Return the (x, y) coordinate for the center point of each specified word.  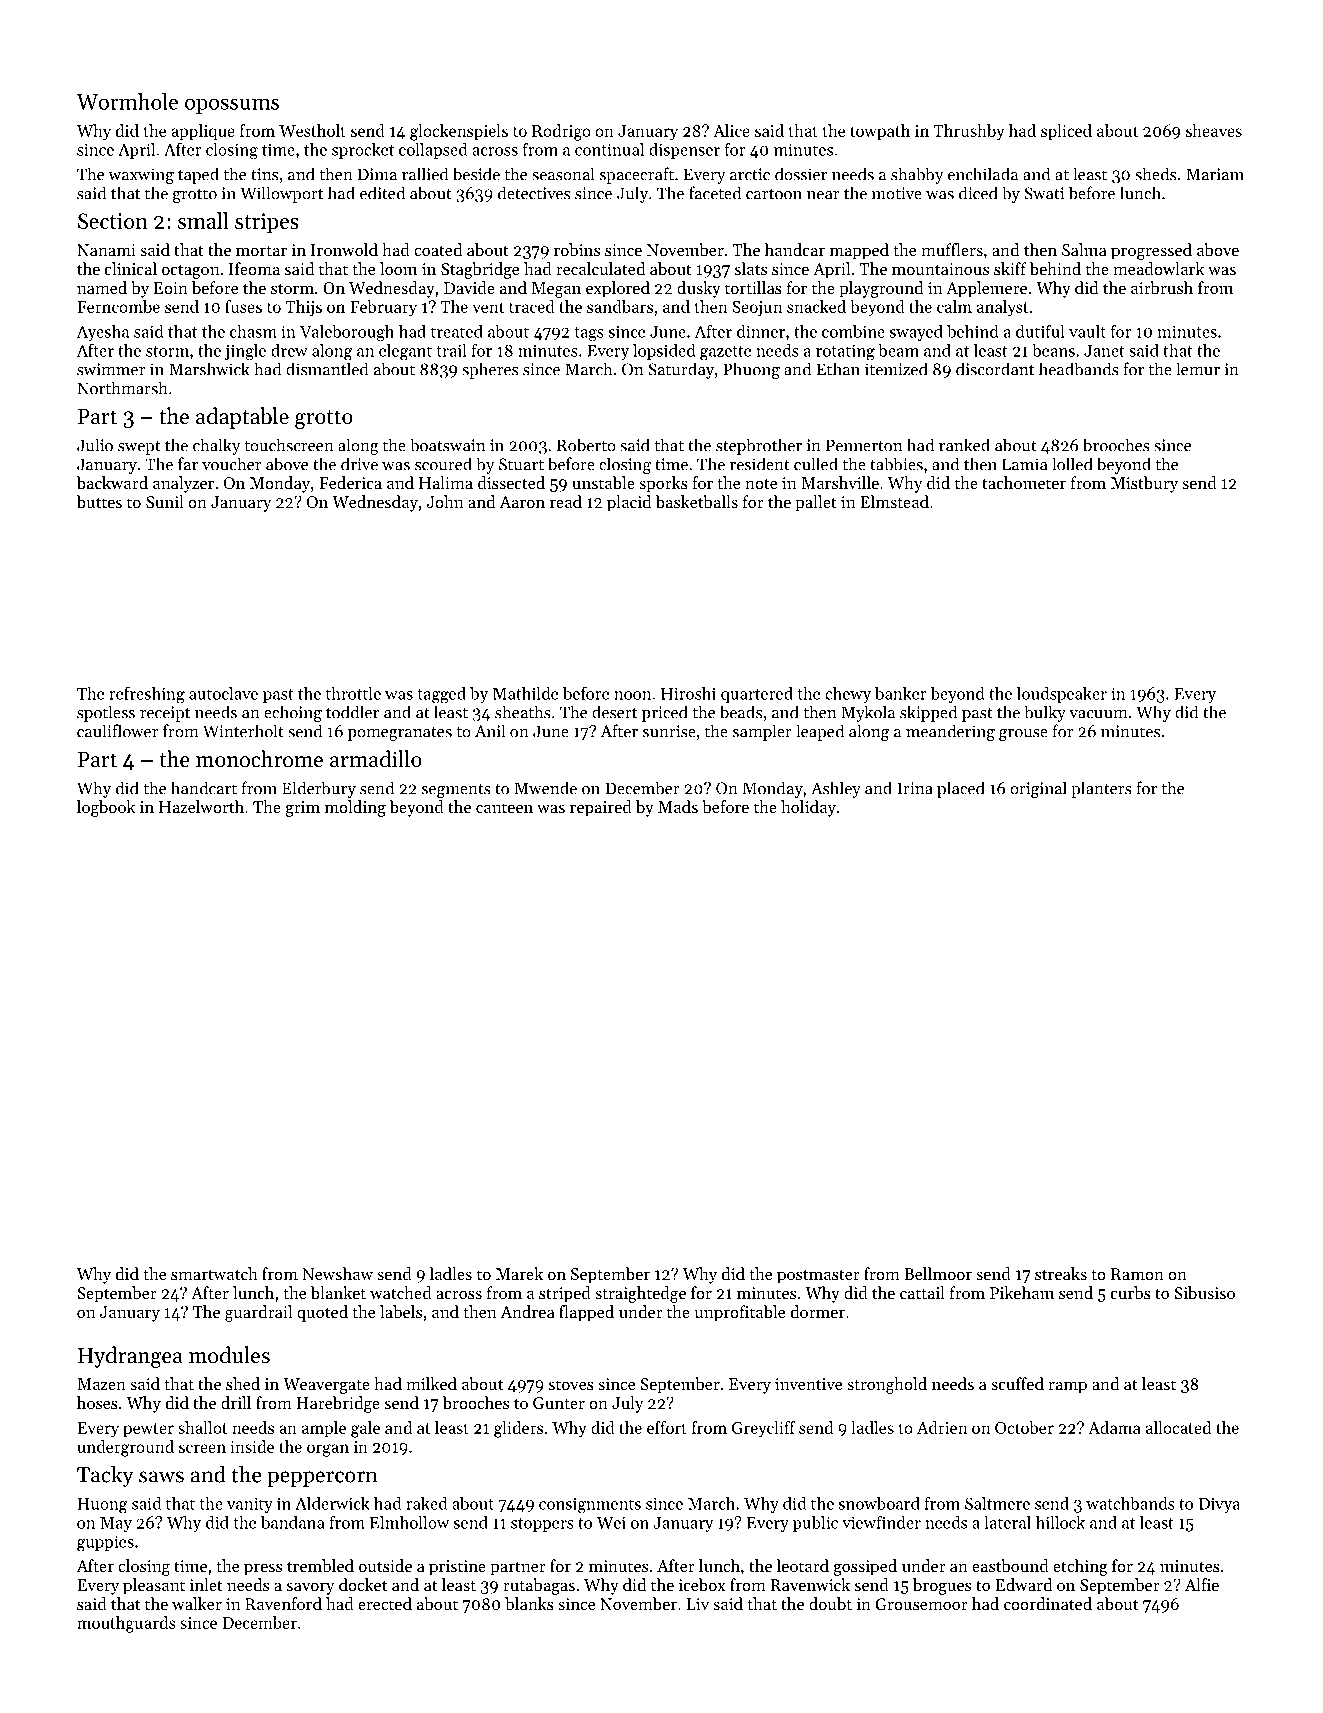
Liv (698, 1604)
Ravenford (283, 1603)
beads (741, 712)
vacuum (1098, 714)
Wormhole (127, 101)
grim (303, 809)
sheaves (1214, 130)
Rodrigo (561, 132)
